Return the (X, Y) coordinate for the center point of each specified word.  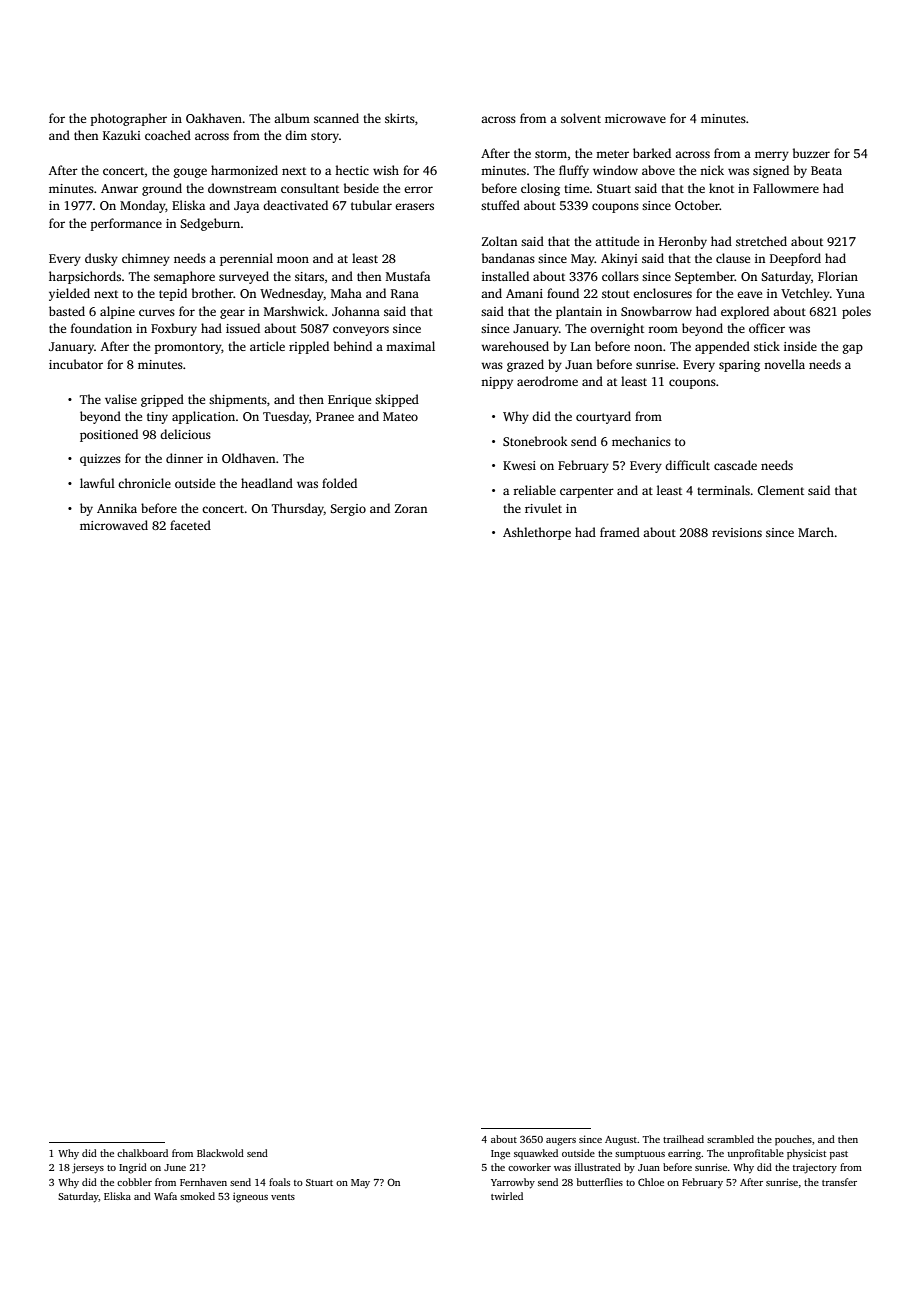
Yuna (850, 293)
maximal (410, 346)
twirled (507, 1196)
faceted (190, 525)
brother (213, 293)
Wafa (165, 1196)
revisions (737, 532)
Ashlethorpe (537, 533)
